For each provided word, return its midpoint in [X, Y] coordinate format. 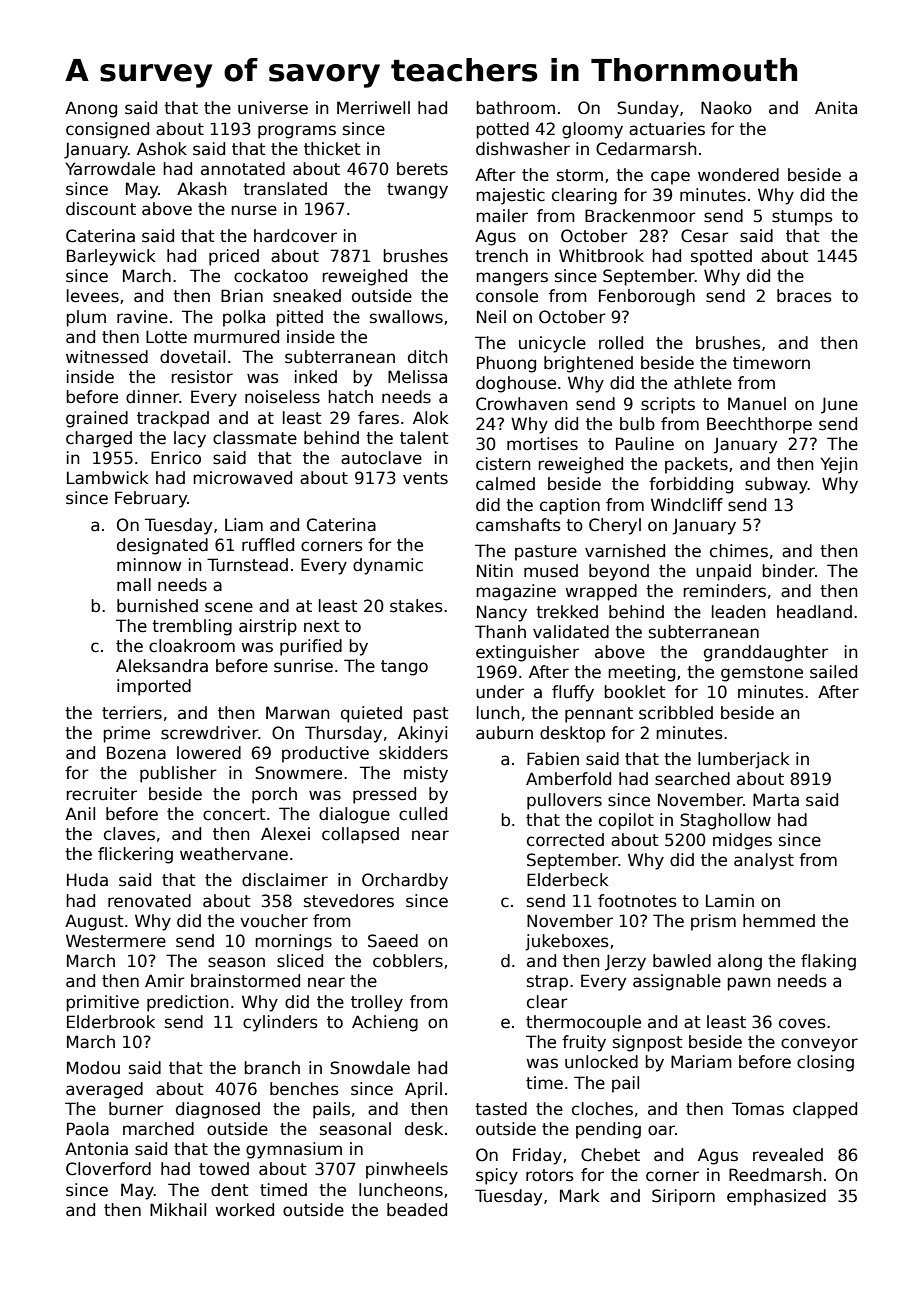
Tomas [758, 1109]
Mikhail [178, 1210]
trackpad [173, 419]
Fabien [553, 759]
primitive [102, 1003]
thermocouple [583, 1023]
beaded [417, 1210]
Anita [836, 108]
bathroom [515, 108]
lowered [209, 753]
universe [273, 108]
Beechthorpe [759, 425]
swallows [406, 317]
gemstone [762, 674]
